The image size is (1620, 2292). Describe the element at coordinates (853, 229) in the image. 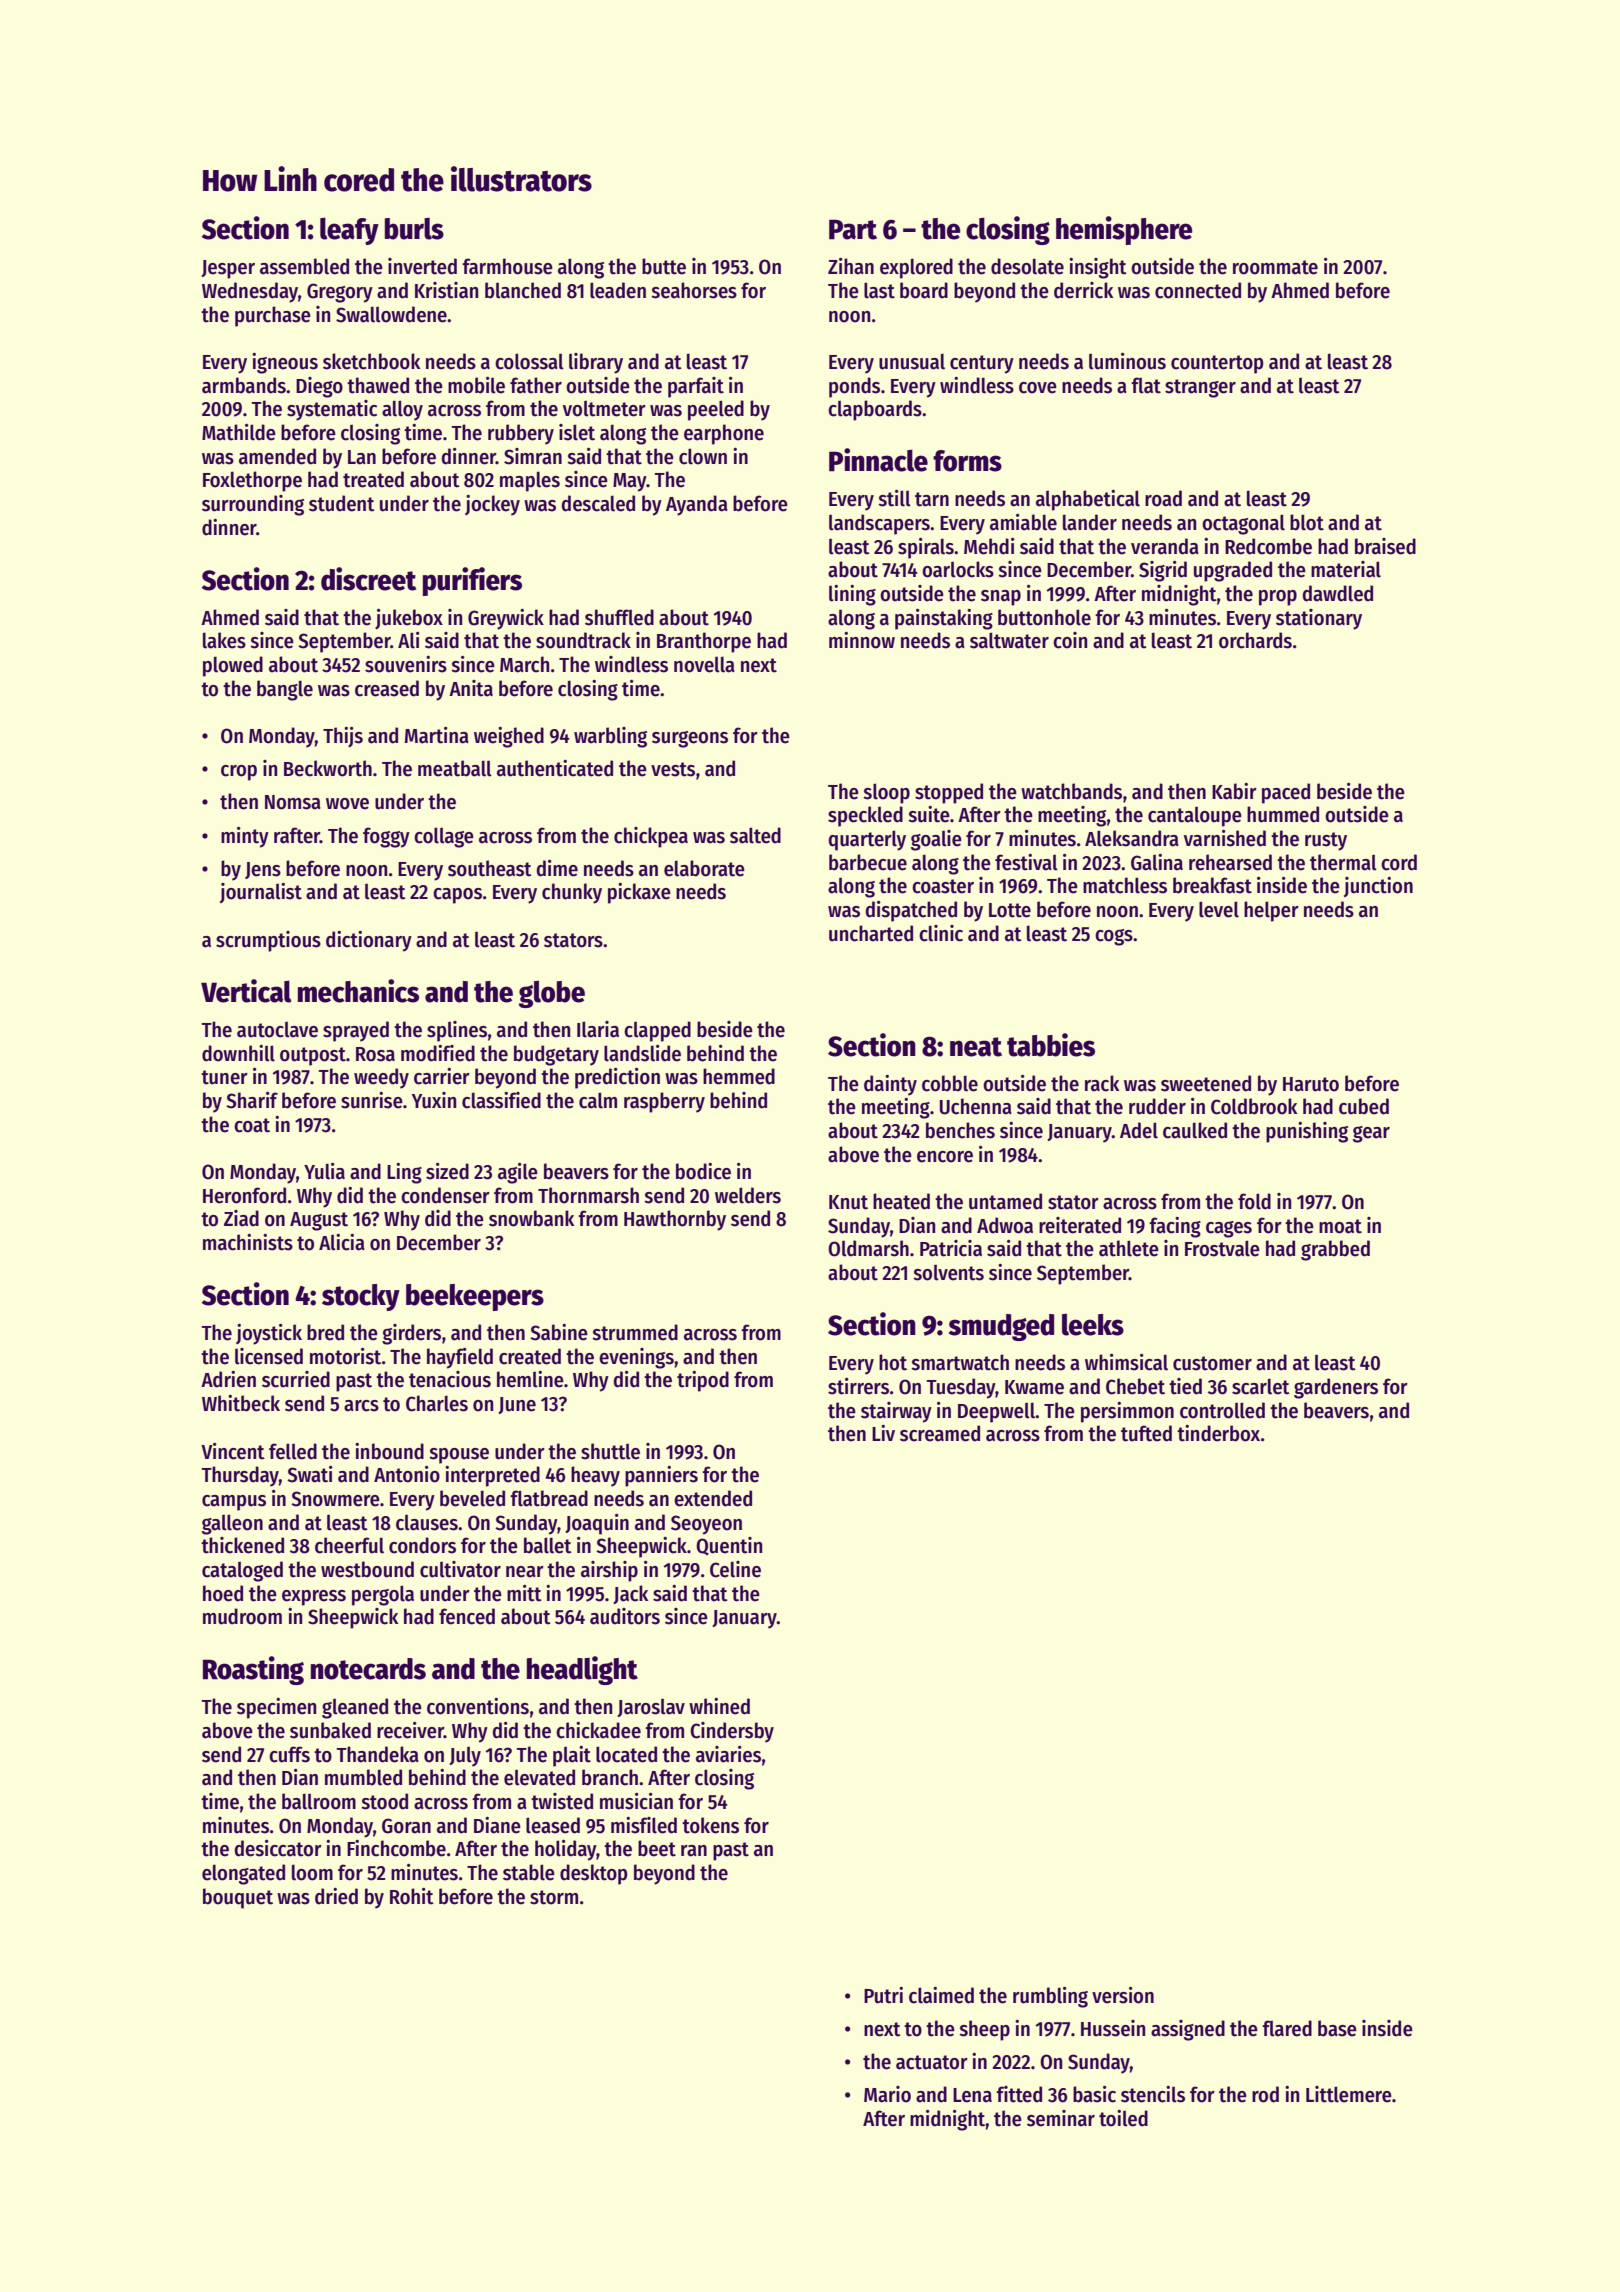

I see `Part` at that location.
